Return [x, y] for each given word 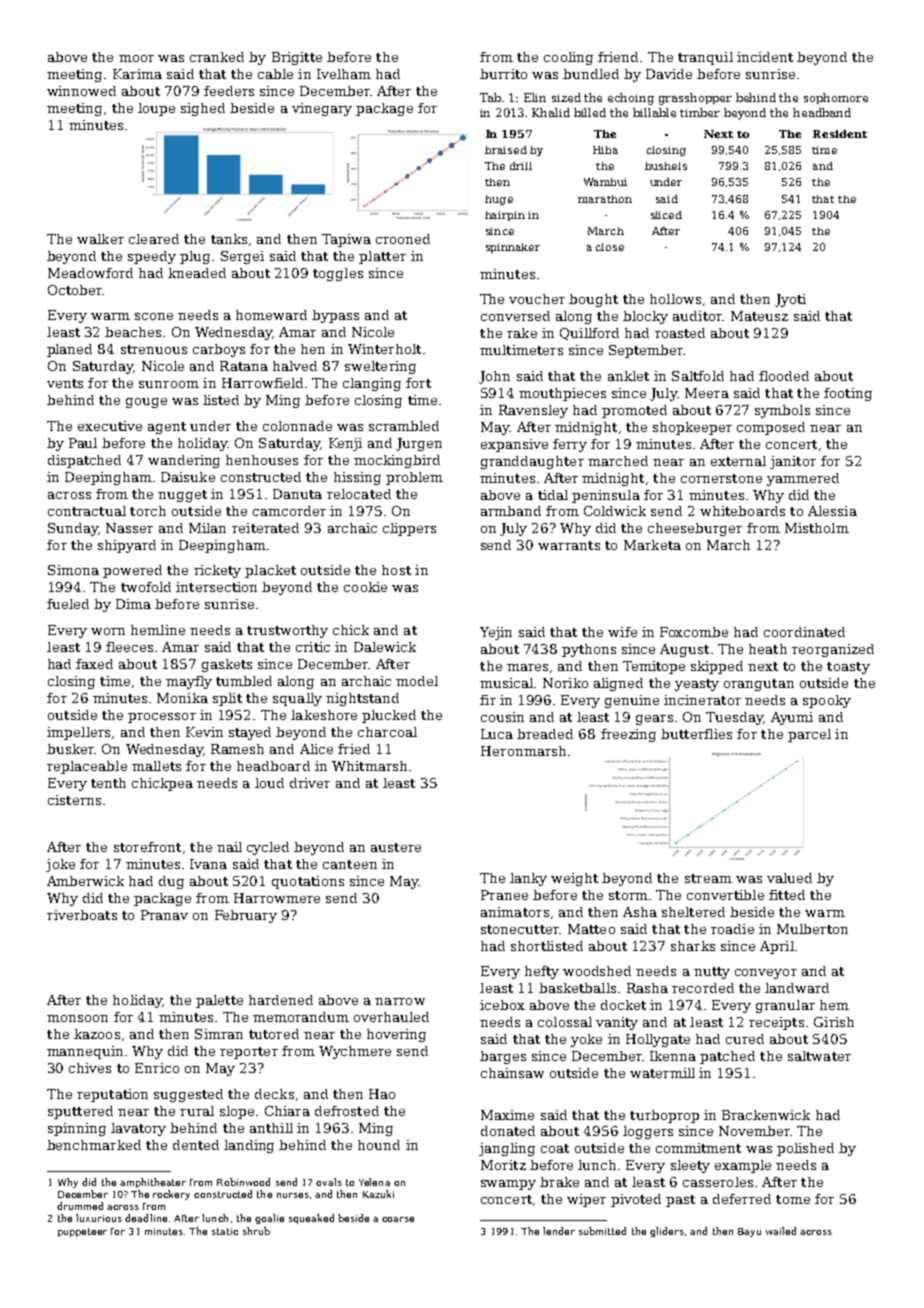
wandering [184, 461]
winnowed [81, 91]
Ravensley [533, 411]
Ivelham [344, 74]
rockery [171, 1195]
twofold [146, 587]
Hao [382, 1094]
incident [765, 57]
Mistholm [817, 528]
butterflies [696, 734]
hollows [675, 299]
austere [396, 847]
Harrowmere [277, 898]
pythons [589, 650]
